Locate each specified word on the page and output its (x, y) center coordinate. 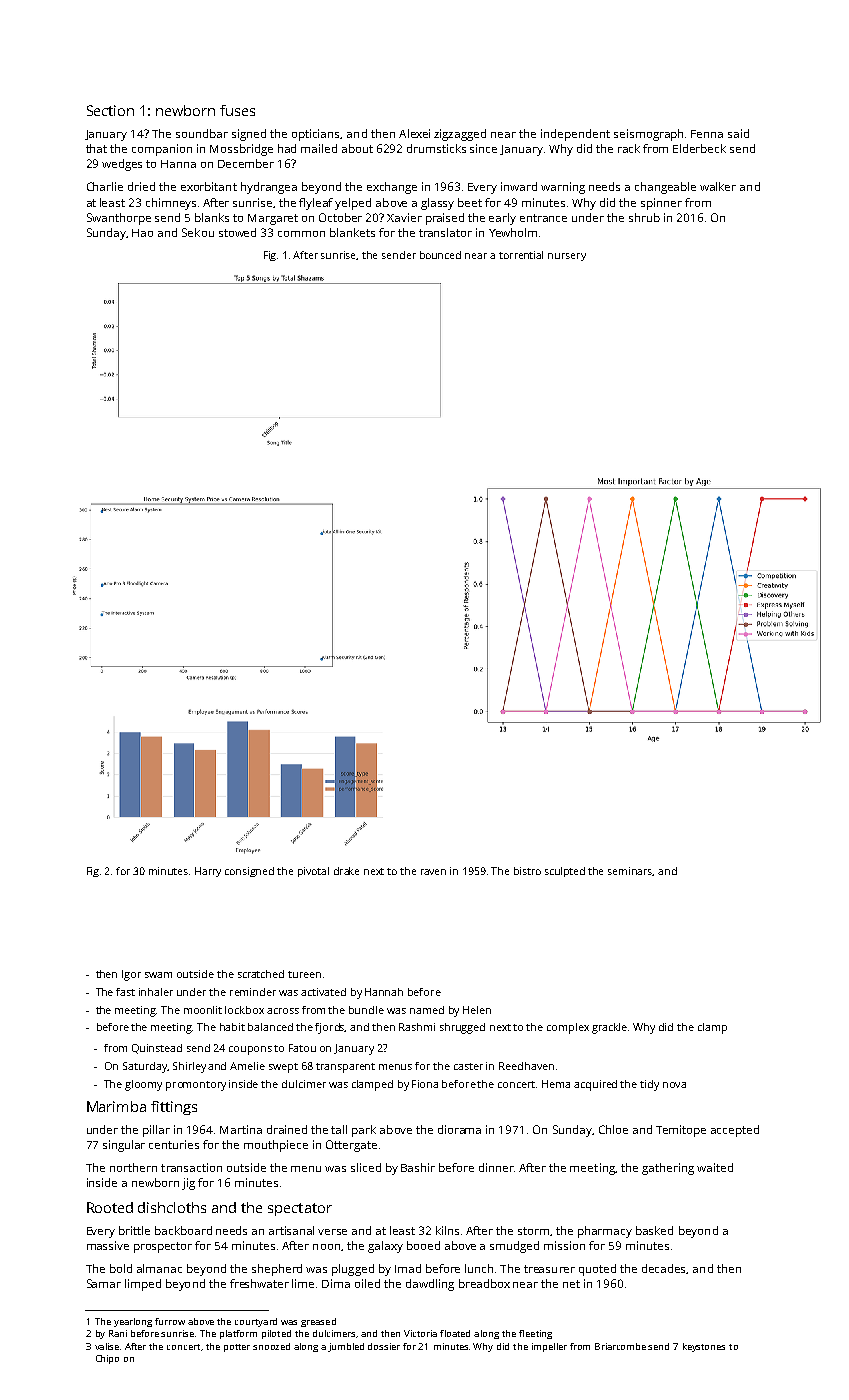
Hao (142, 233)
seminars (630, 871)
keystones (704, 1347)
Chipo (107, 1359)
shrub (644, 217)
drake (346, 871)
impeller (549, 1347)
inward (519, 186)
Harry (208, 872)
